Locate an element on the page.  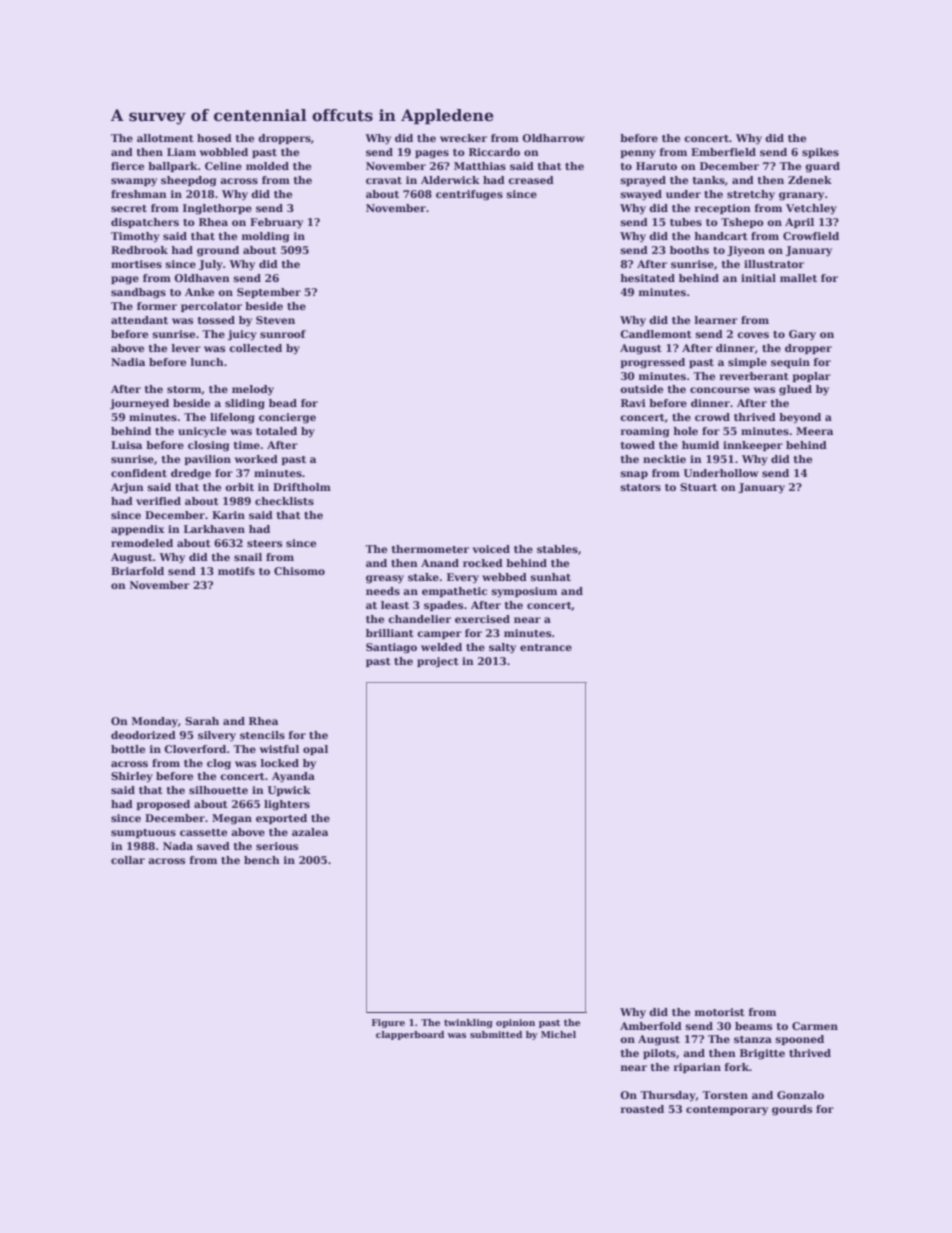
roasted is located at coordinates (642, 1109).
